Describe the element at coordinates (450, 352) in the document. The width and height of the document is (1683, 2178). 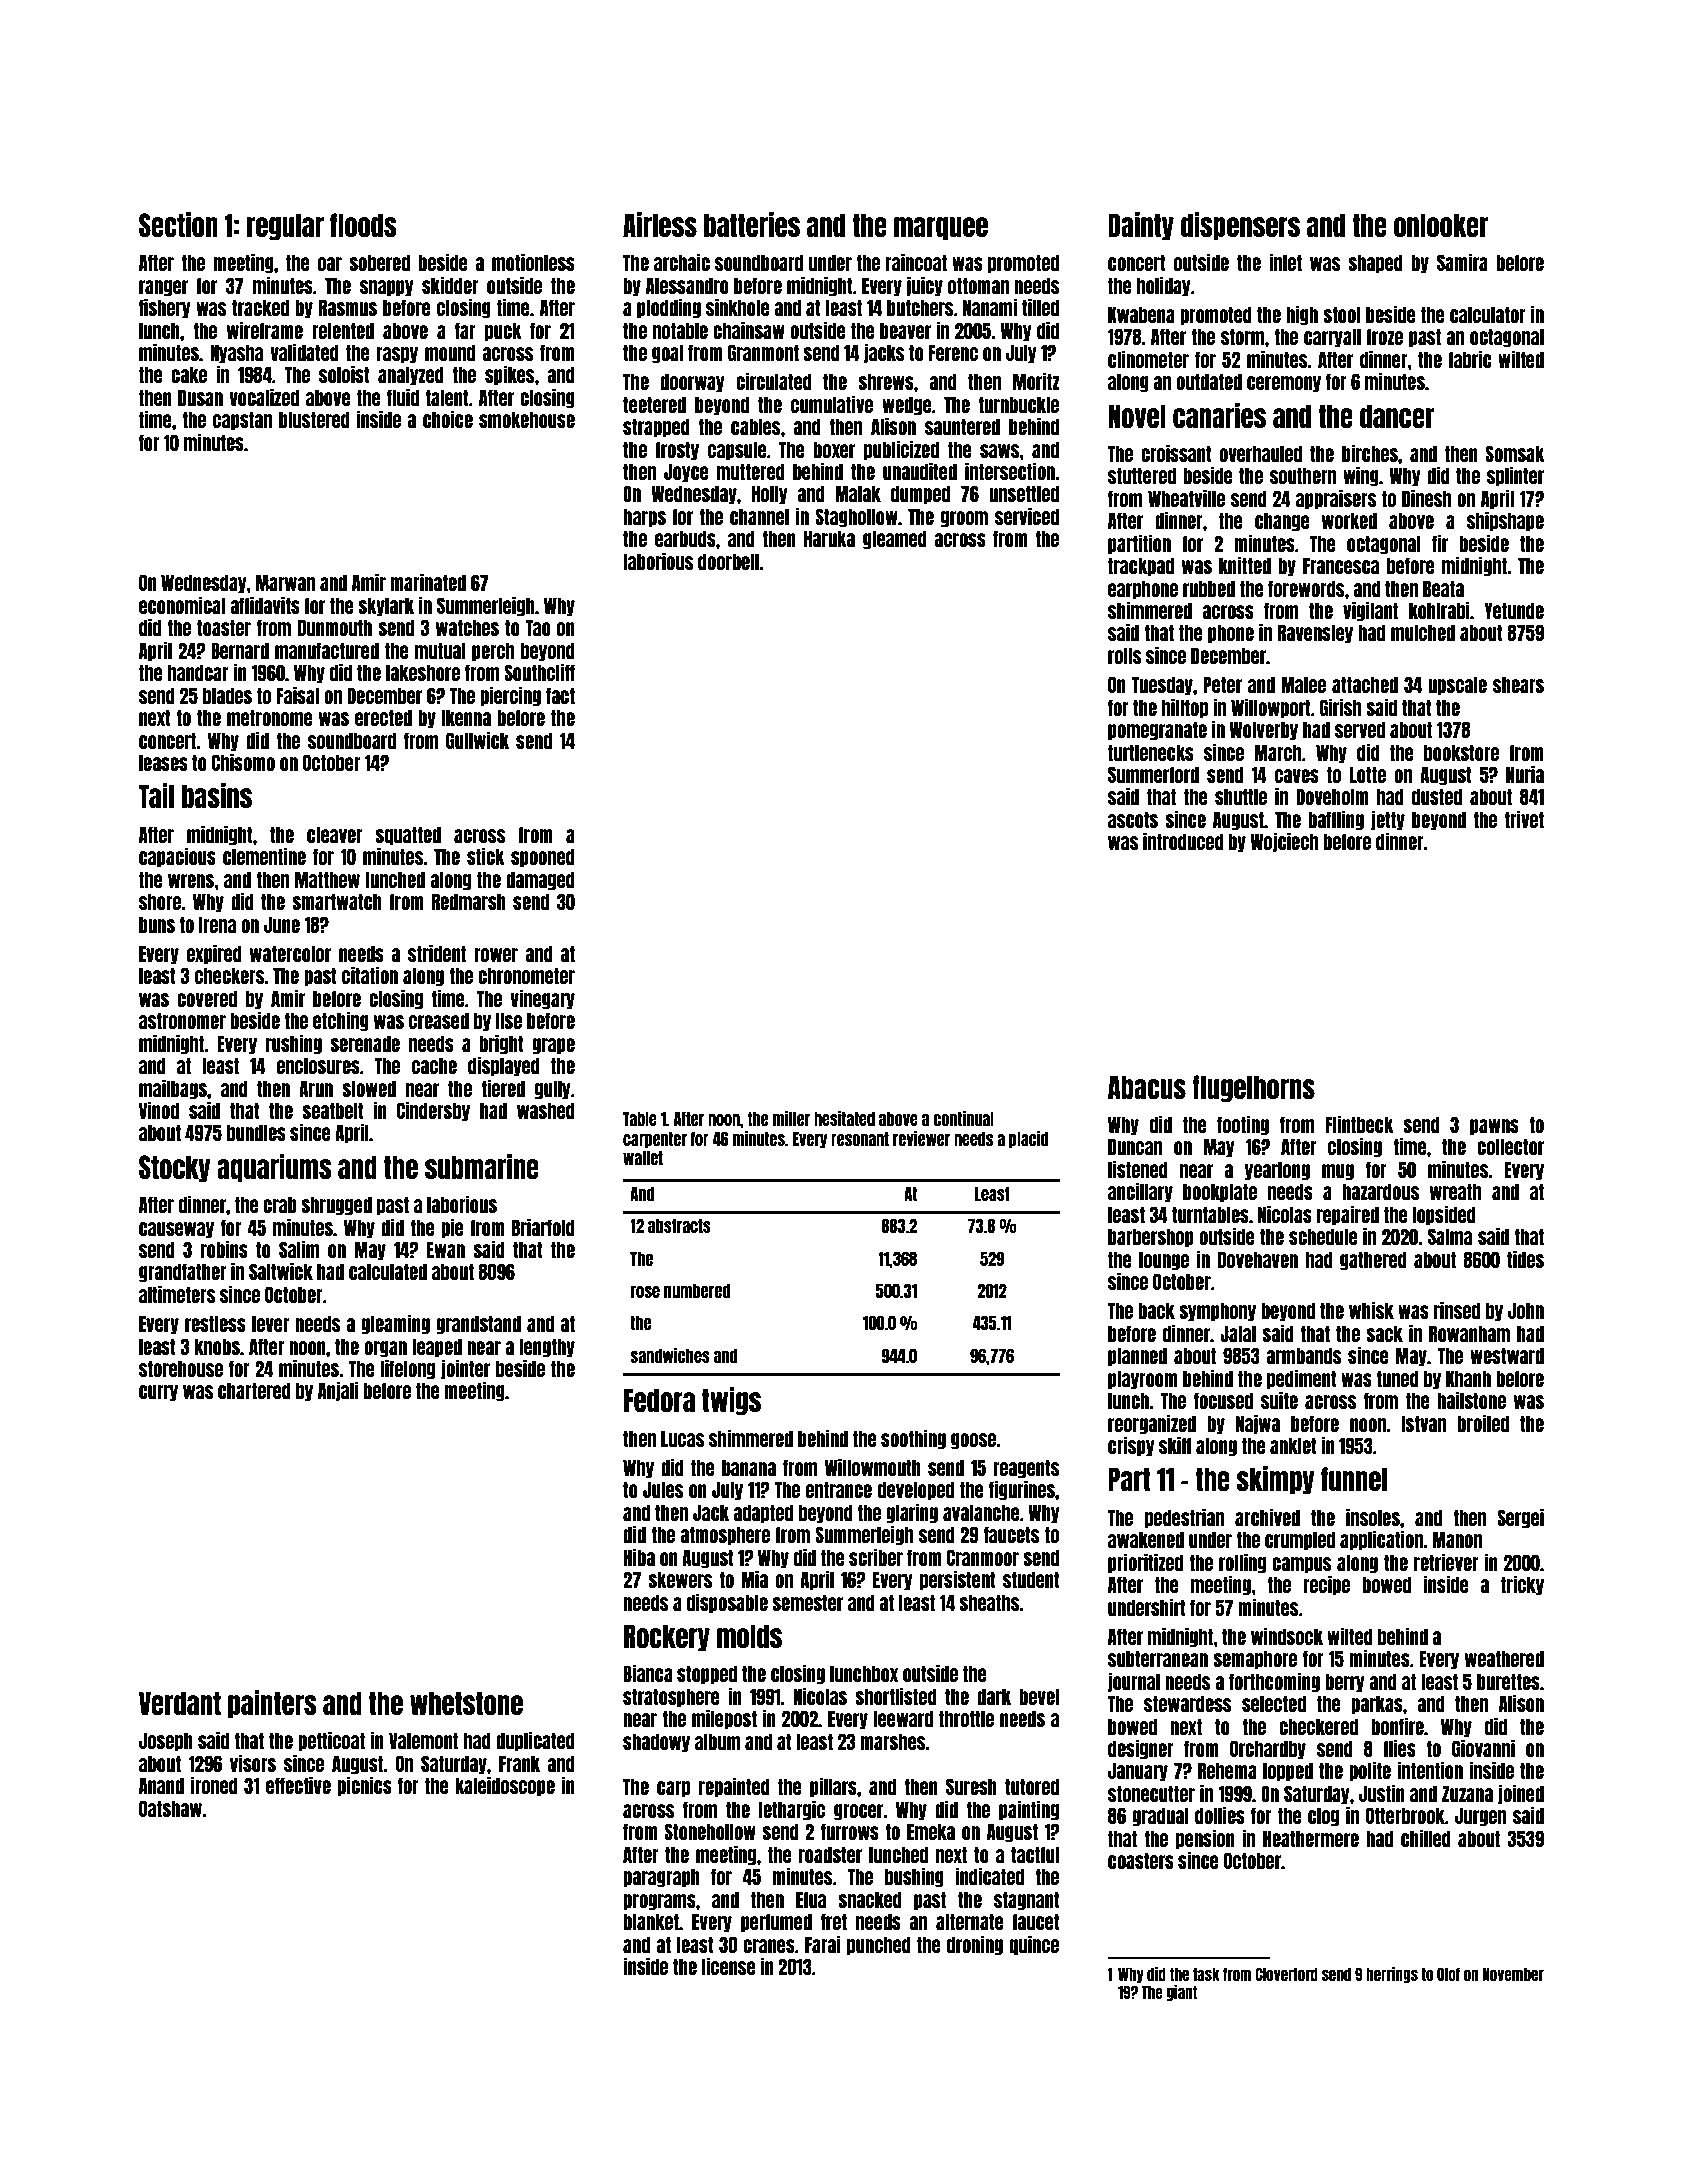
I see `mound` at that location.
